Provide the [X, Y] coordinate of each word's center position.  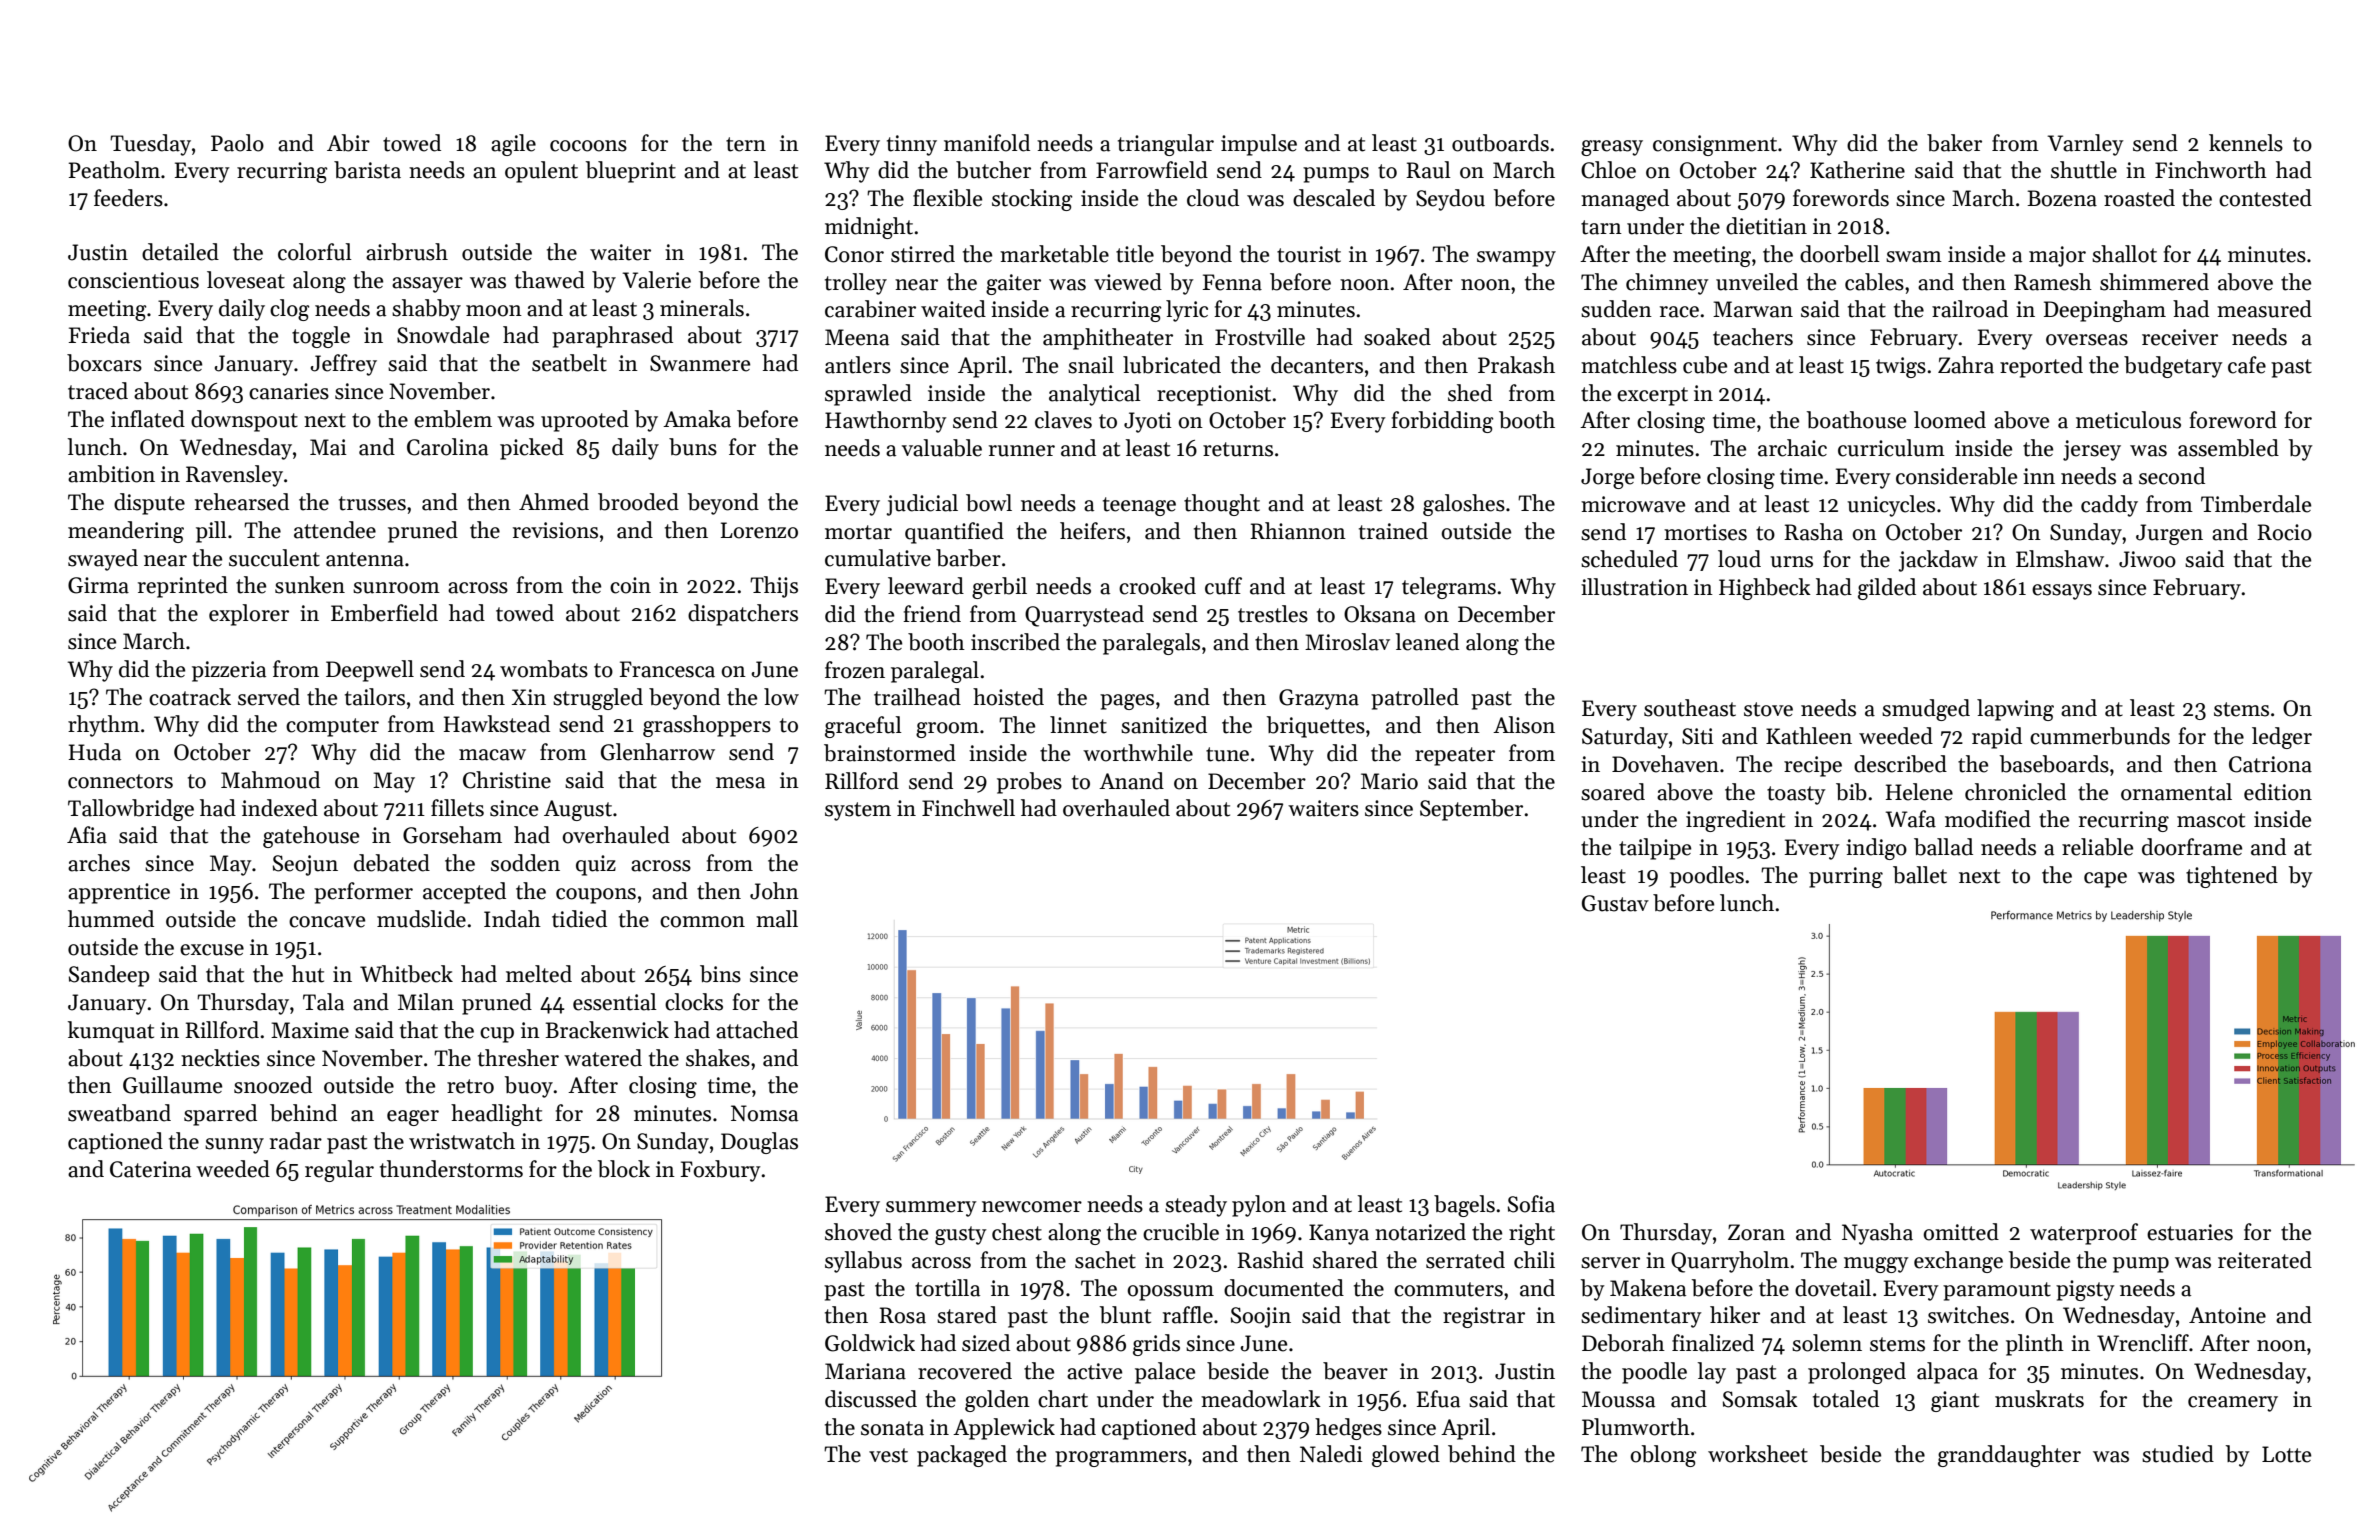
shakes [718, 1058]
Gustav [1615, 903]
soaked [1397, 337]
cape [2105, 880]
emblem [453, 419]
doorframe [2192, 847]
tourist [1309, 254]
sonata [892, 1428]
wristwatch [462, 1141]
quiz [596, 865]
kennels [2246, 143]
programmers [1121, 1459]
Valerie [656, 280]
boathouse [1856, 420]
